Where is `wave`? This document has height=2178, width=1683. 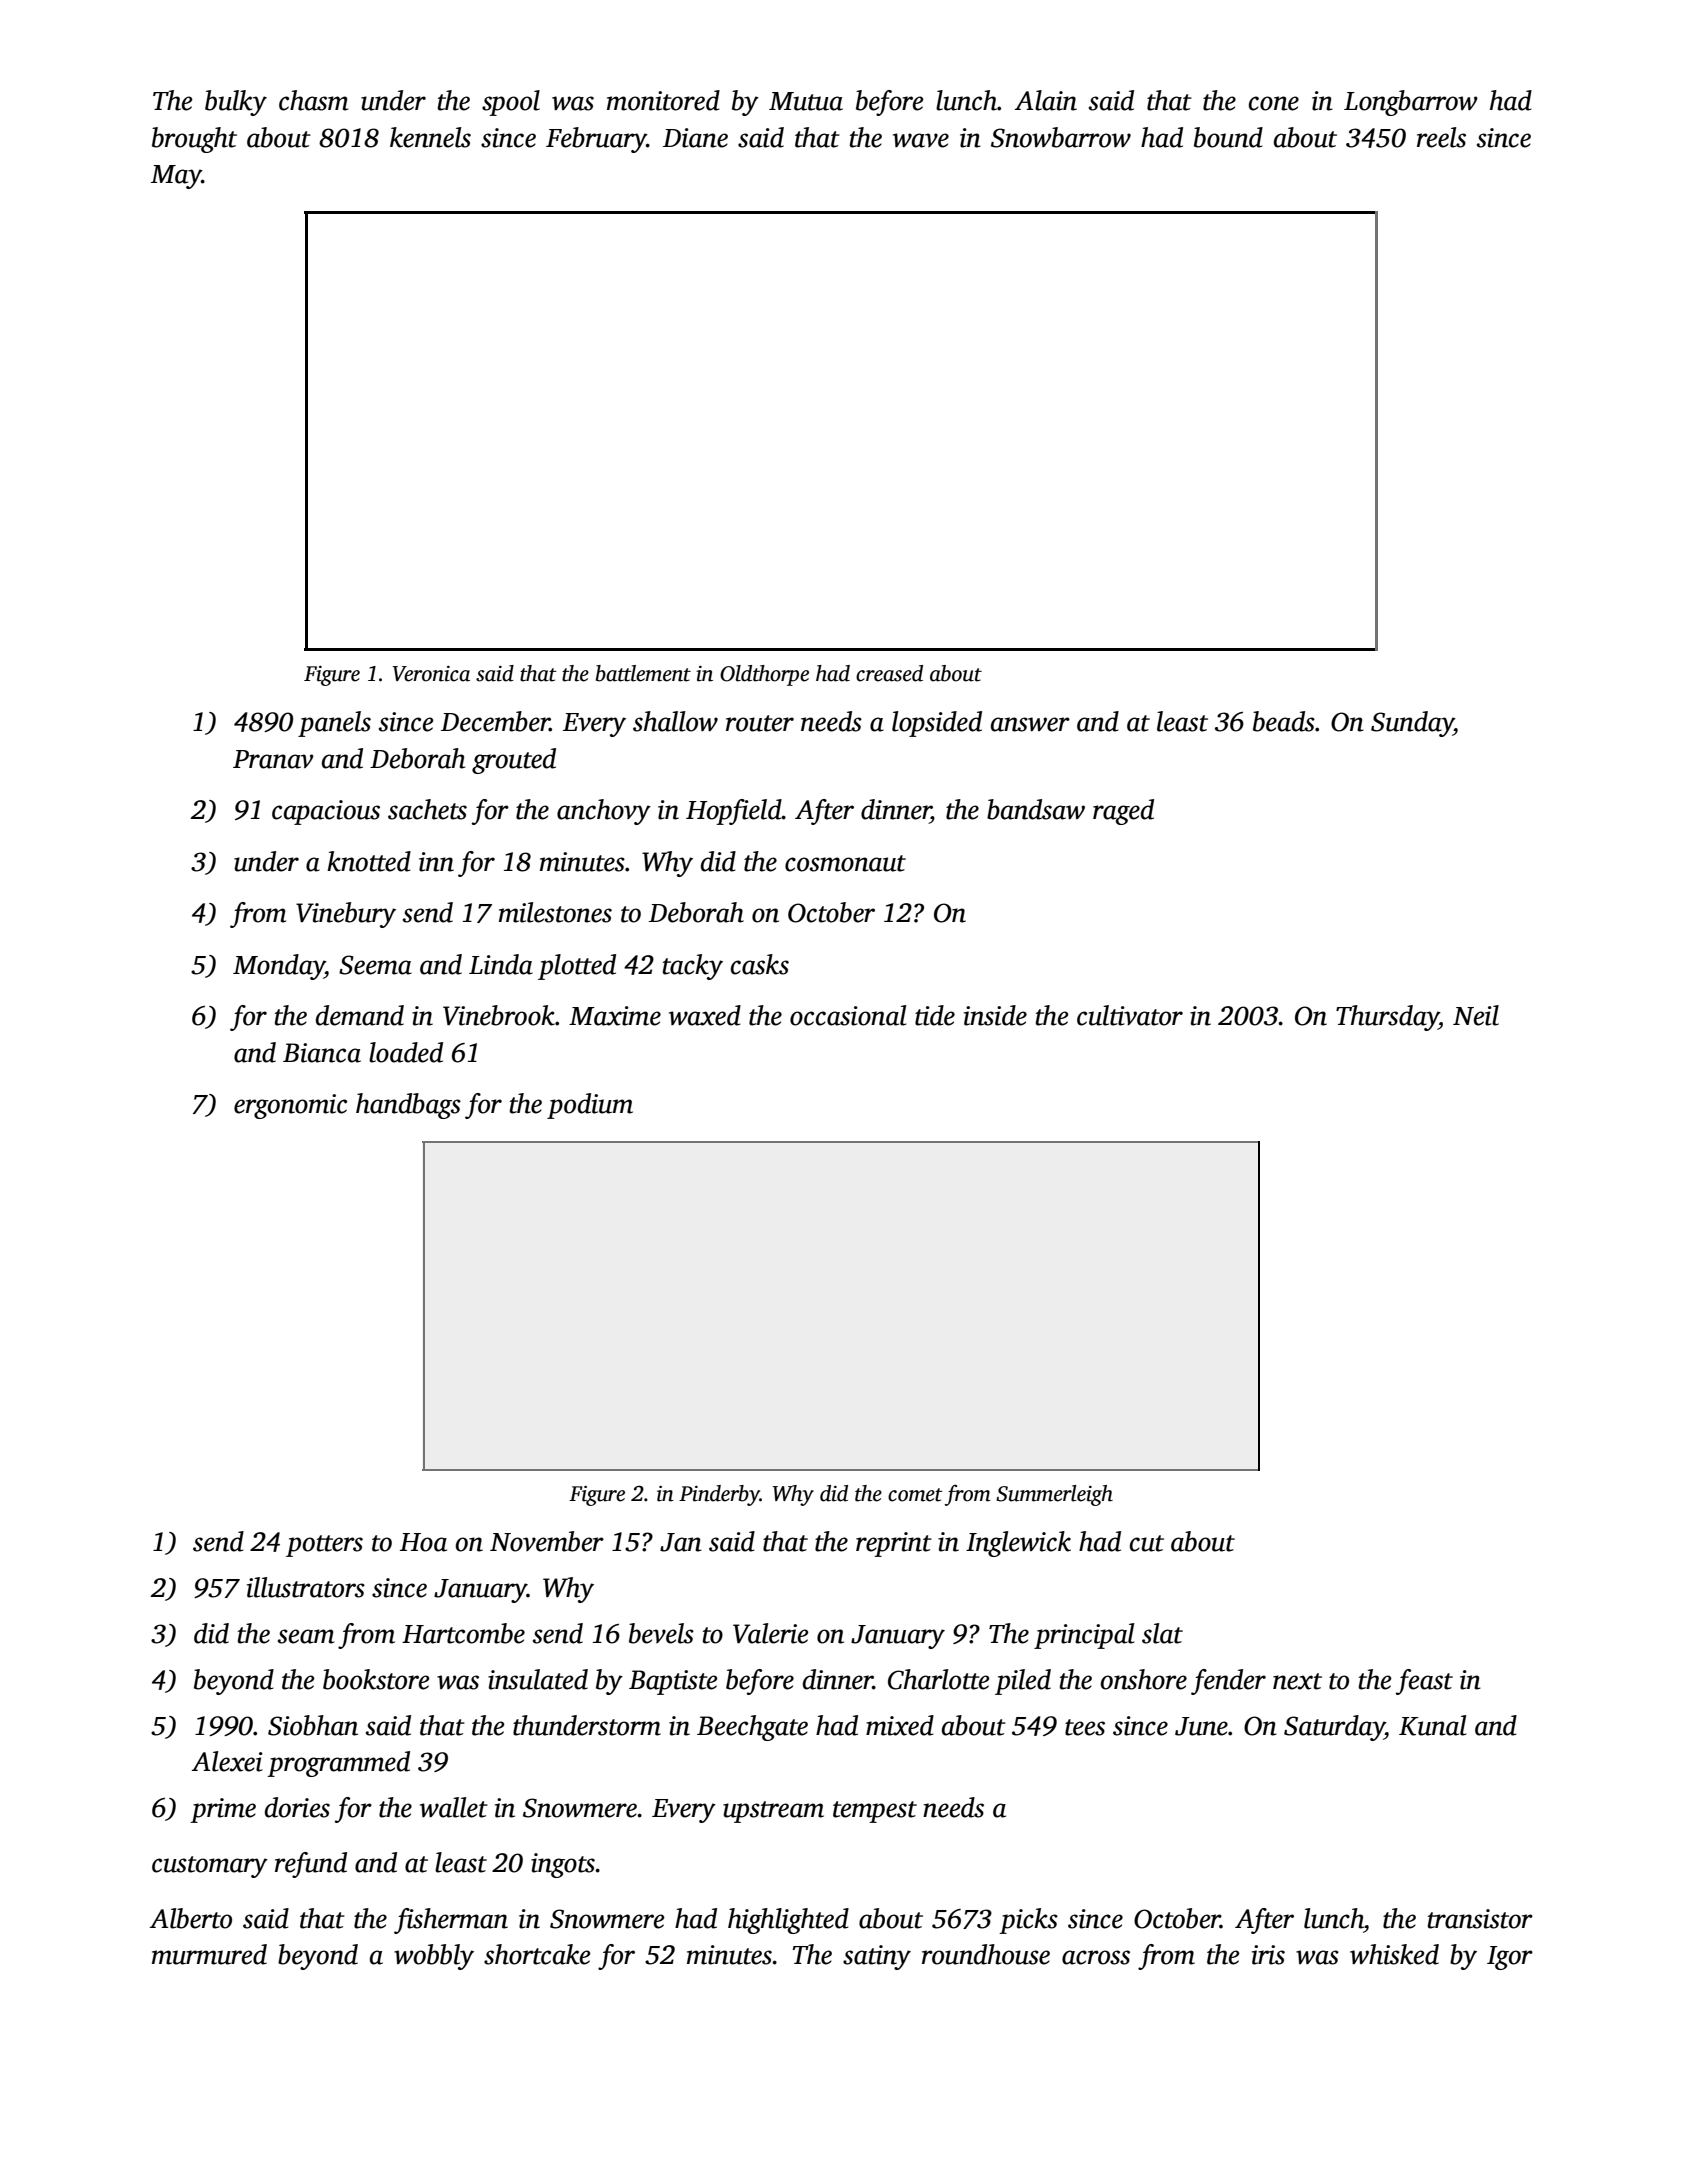 wave is located at coordinates (921, 140).
